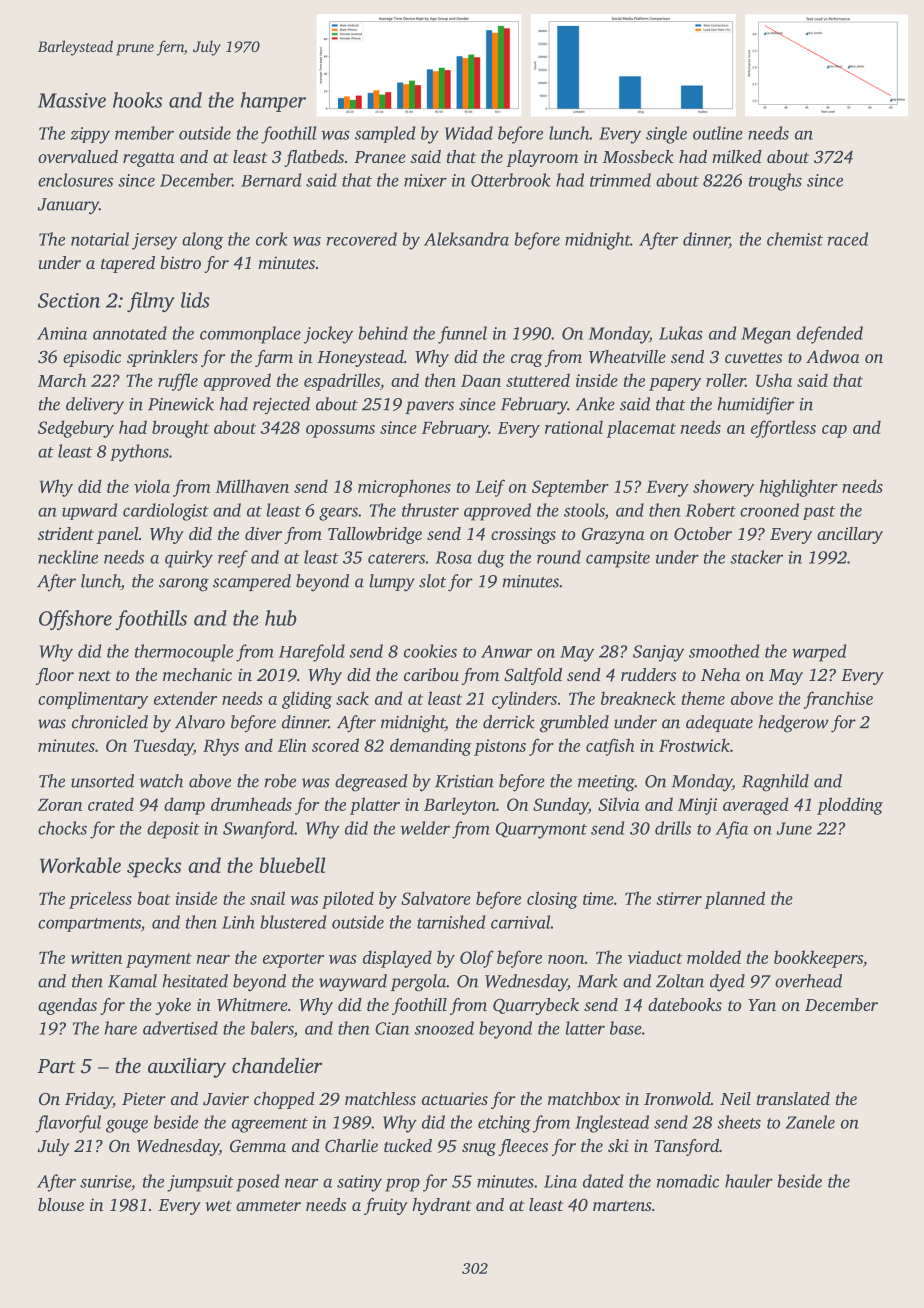  I want to click on martens, so click(622, 1206).
